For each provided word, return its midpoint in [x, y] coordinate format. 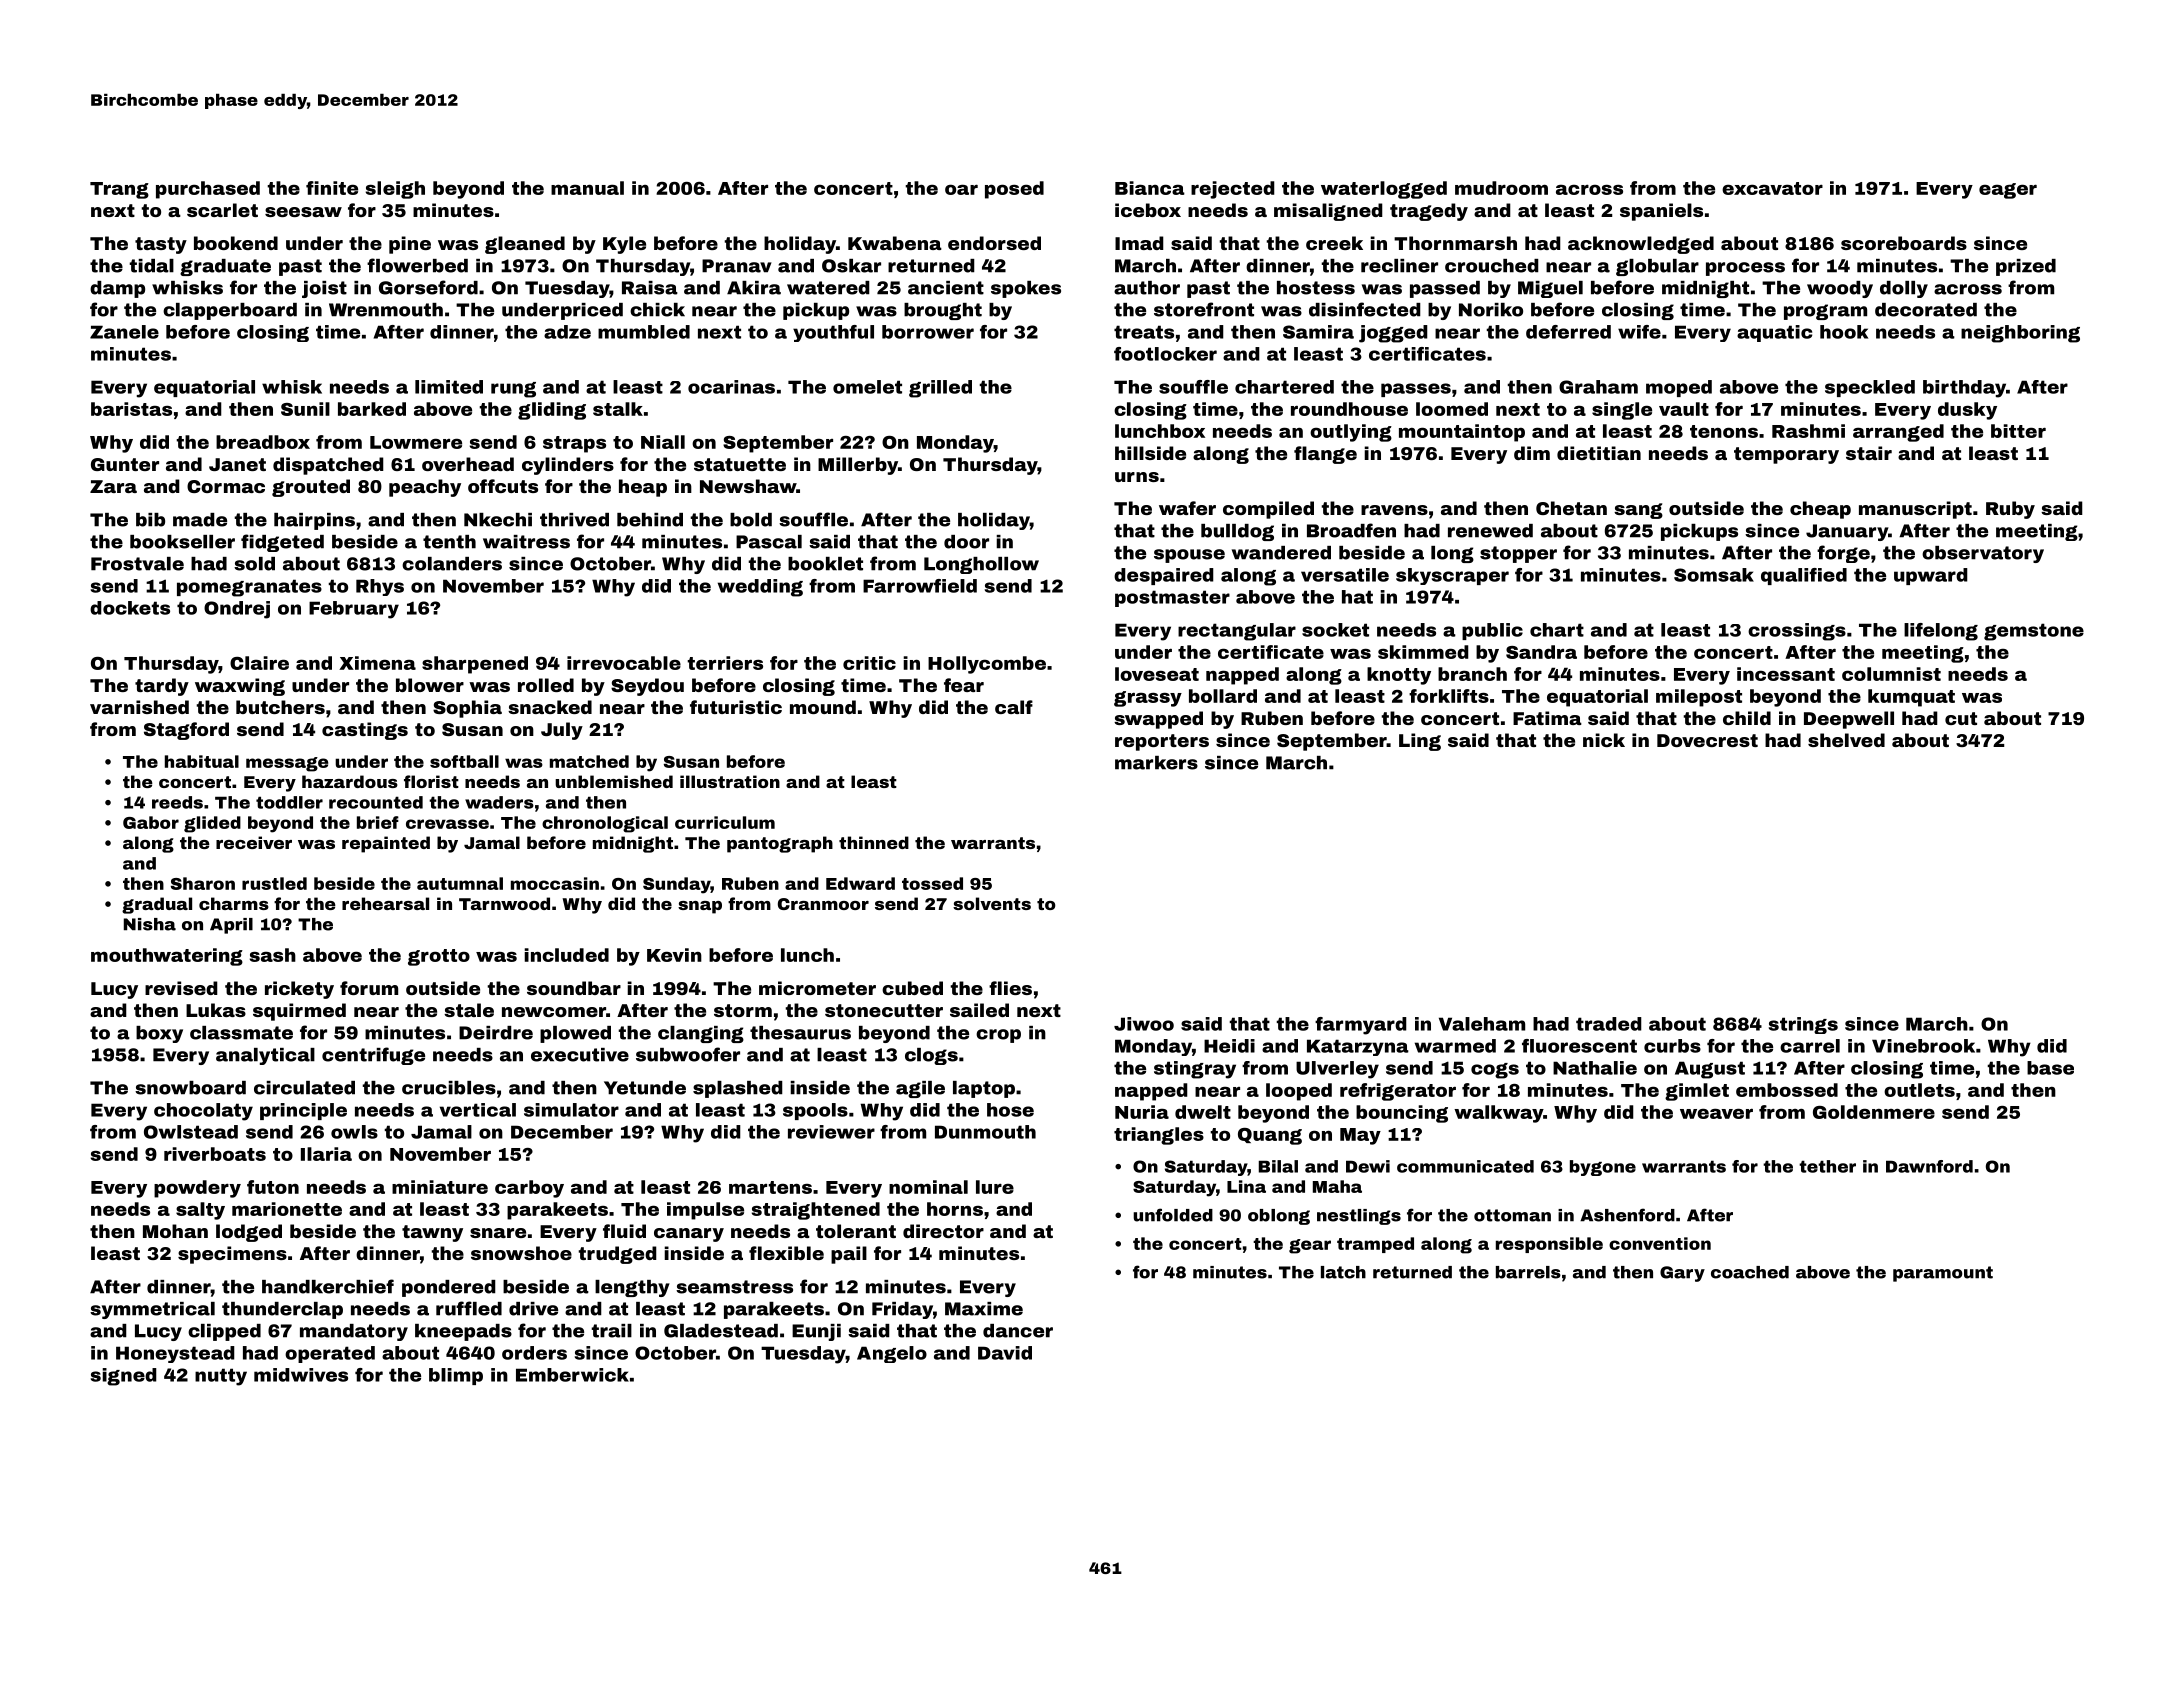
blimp [456, 1376]
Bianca [1150, 188]
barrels [1528, 1272]
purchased [208, 190]
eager [2008, 191]
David [1005, 1353]
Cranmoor [823, 904]
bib [150, 520]
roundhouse [1349, 409]
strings [1803, 1025]
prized [2026, 267]
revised [181, 988]
